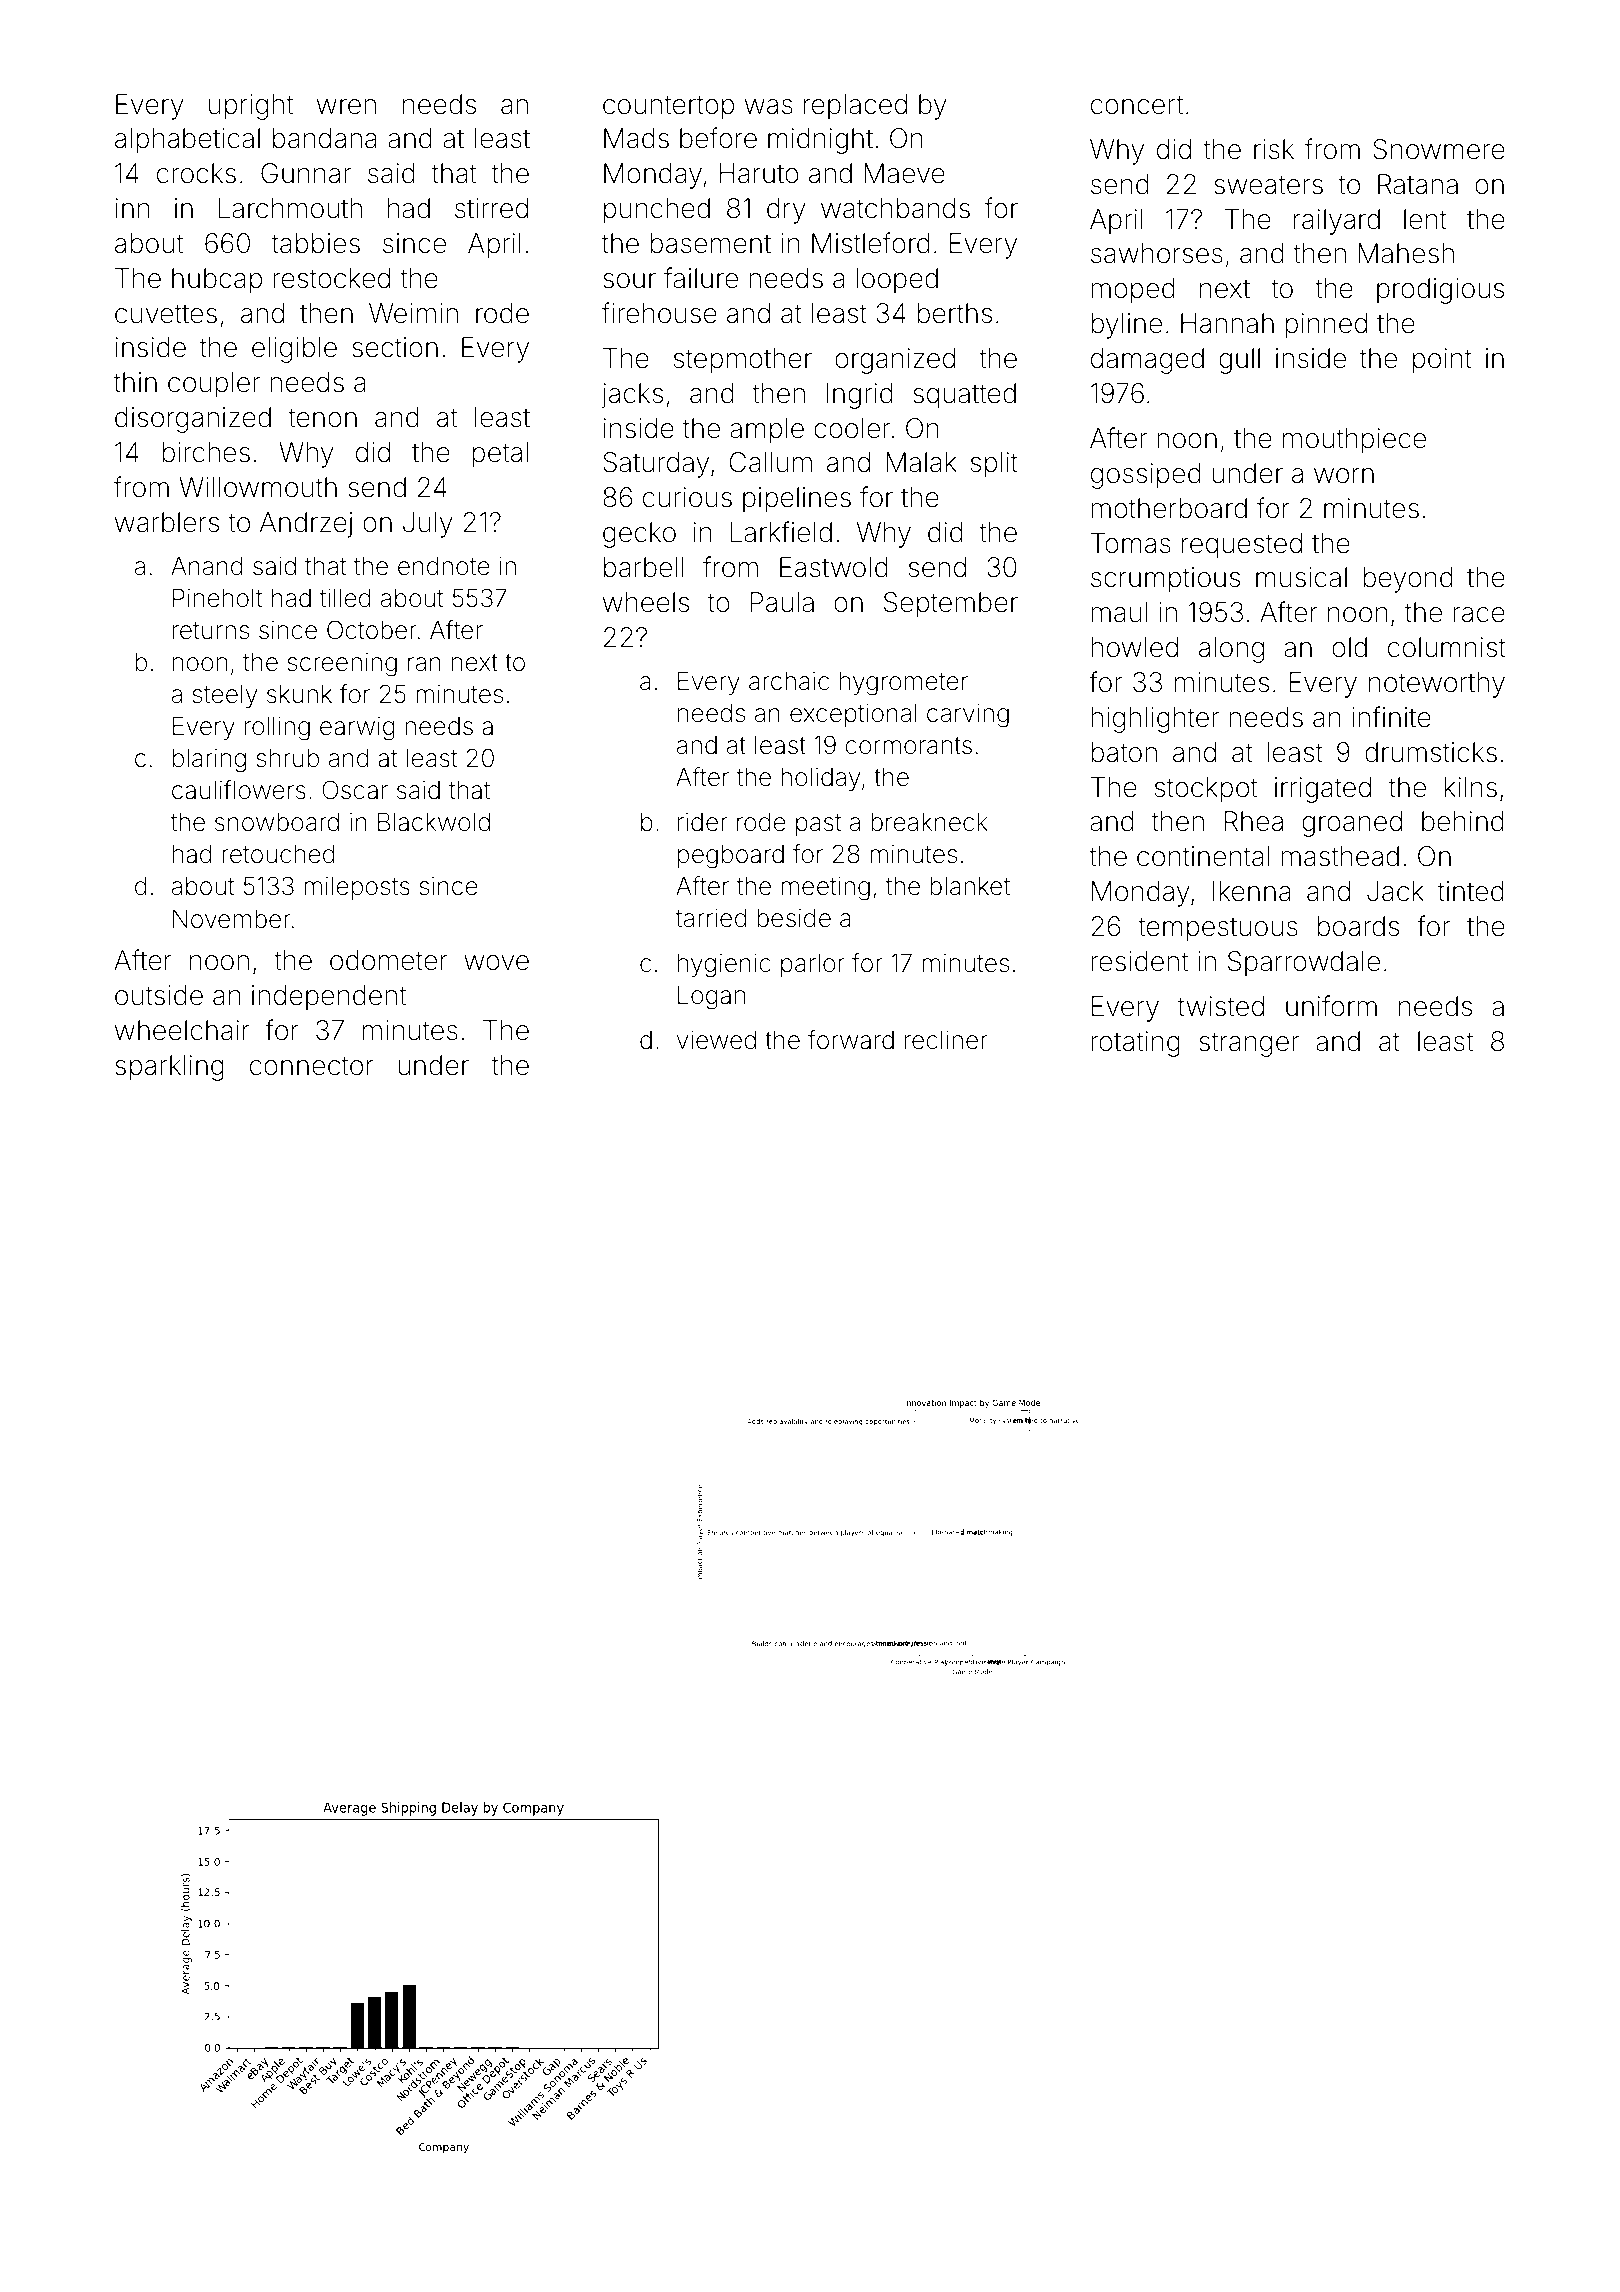  Describe the element at coordinates (1137, 105) in the screenshot. I see `concert` at that location.
